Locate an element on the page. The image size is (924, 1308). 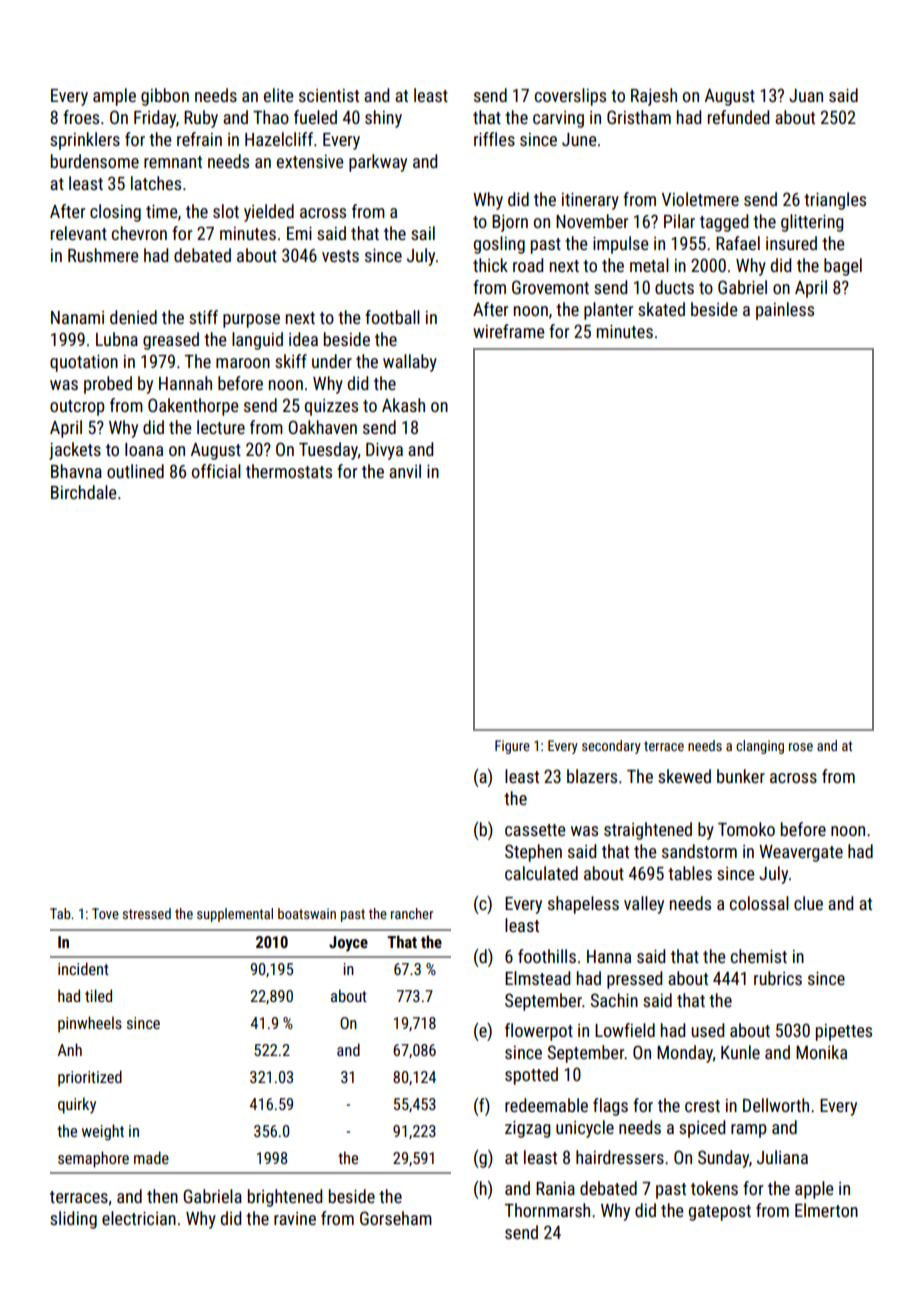
coverslips is located at coordinates (570, 97).
